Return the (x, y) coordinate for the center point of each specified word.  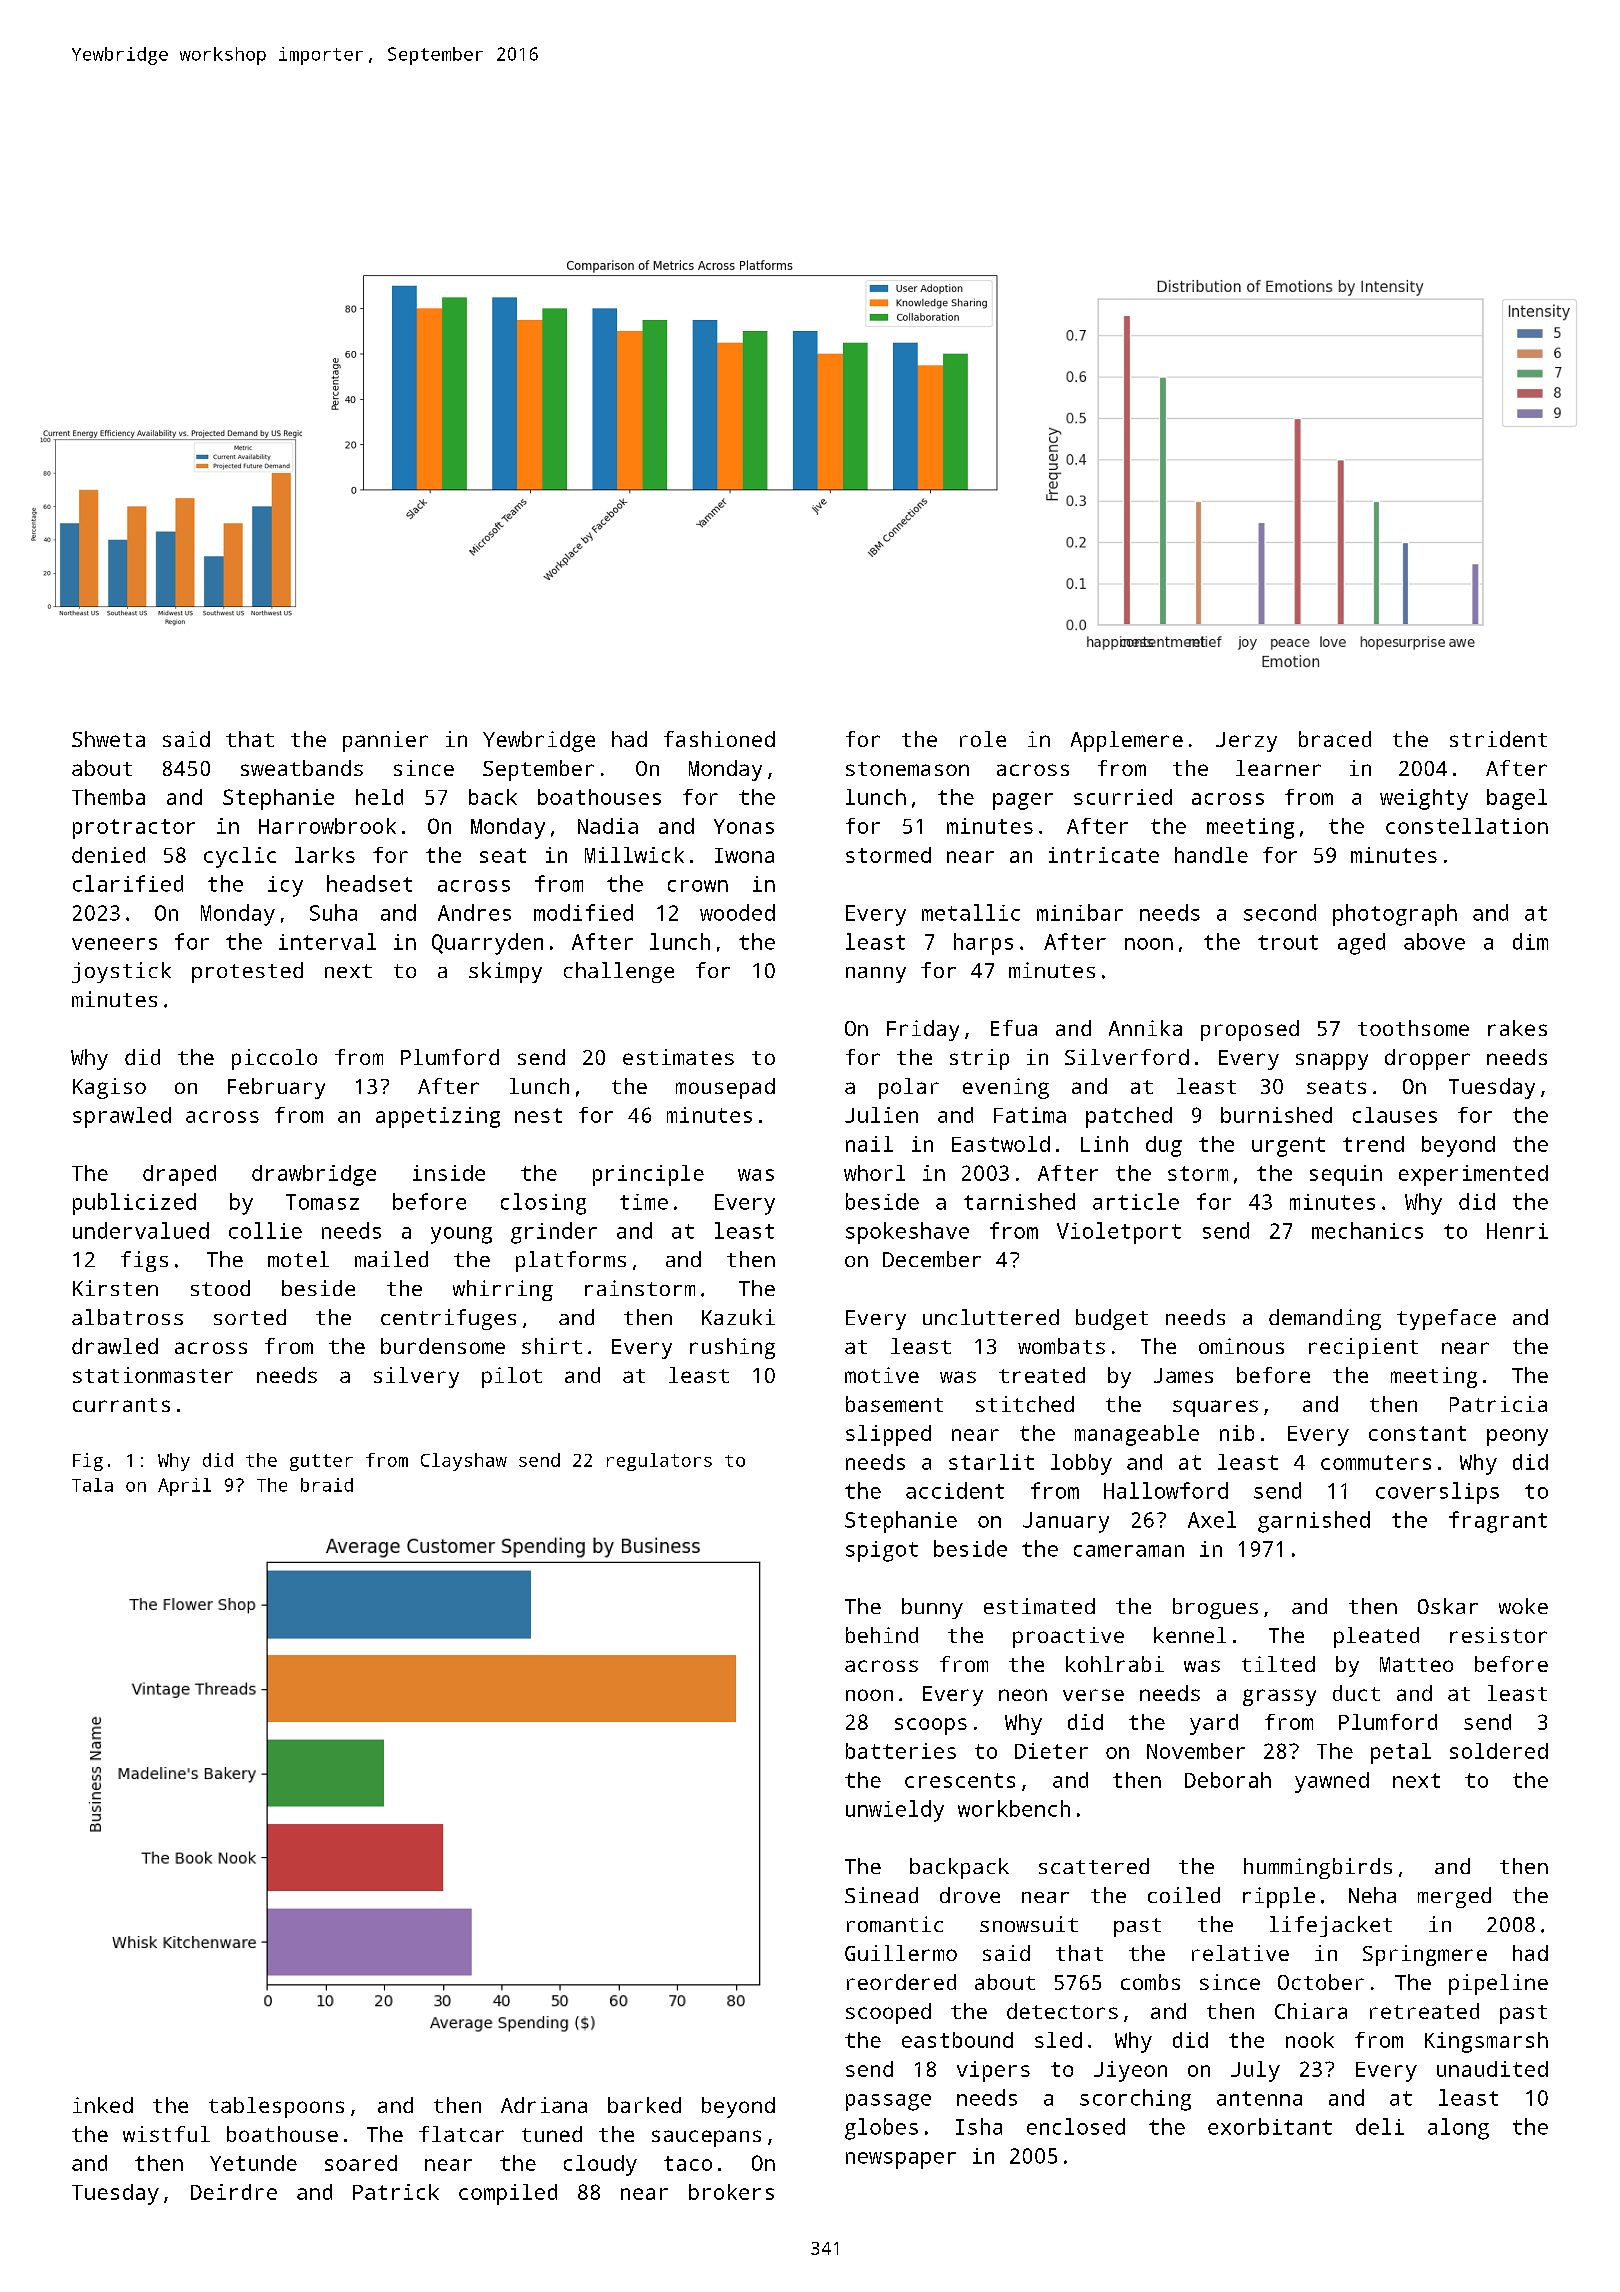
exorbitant (1270, 2126)
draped (179, 1175)
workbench (1014, 1808)
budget (1112, 1319)
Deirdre (234, 2192)
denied (108, 855)
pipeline (1498, 1984)
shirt (552, 1346)
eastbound (957, 2040)
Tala (92, 1485)
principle (648, 1175)
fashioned (719, 739)
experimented (1473, 1175)
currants (121, 1405)
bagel (1517, 799)
